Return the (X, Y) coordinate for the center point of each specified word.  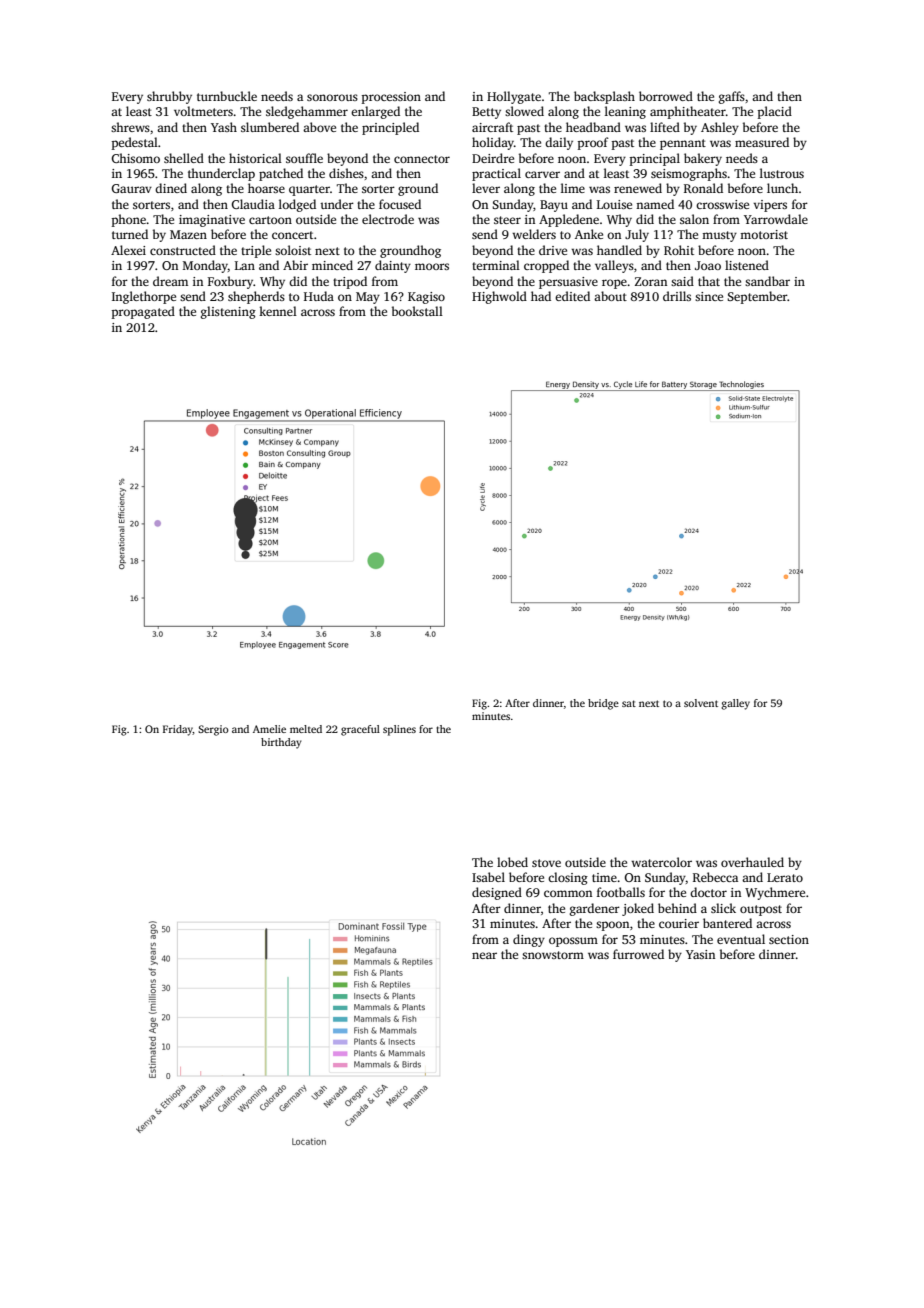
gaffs (732, 97)
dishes (346, 173)
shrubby (169, 97)
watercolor (661, 862)
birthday (281, 743)
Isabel (488, 877)
